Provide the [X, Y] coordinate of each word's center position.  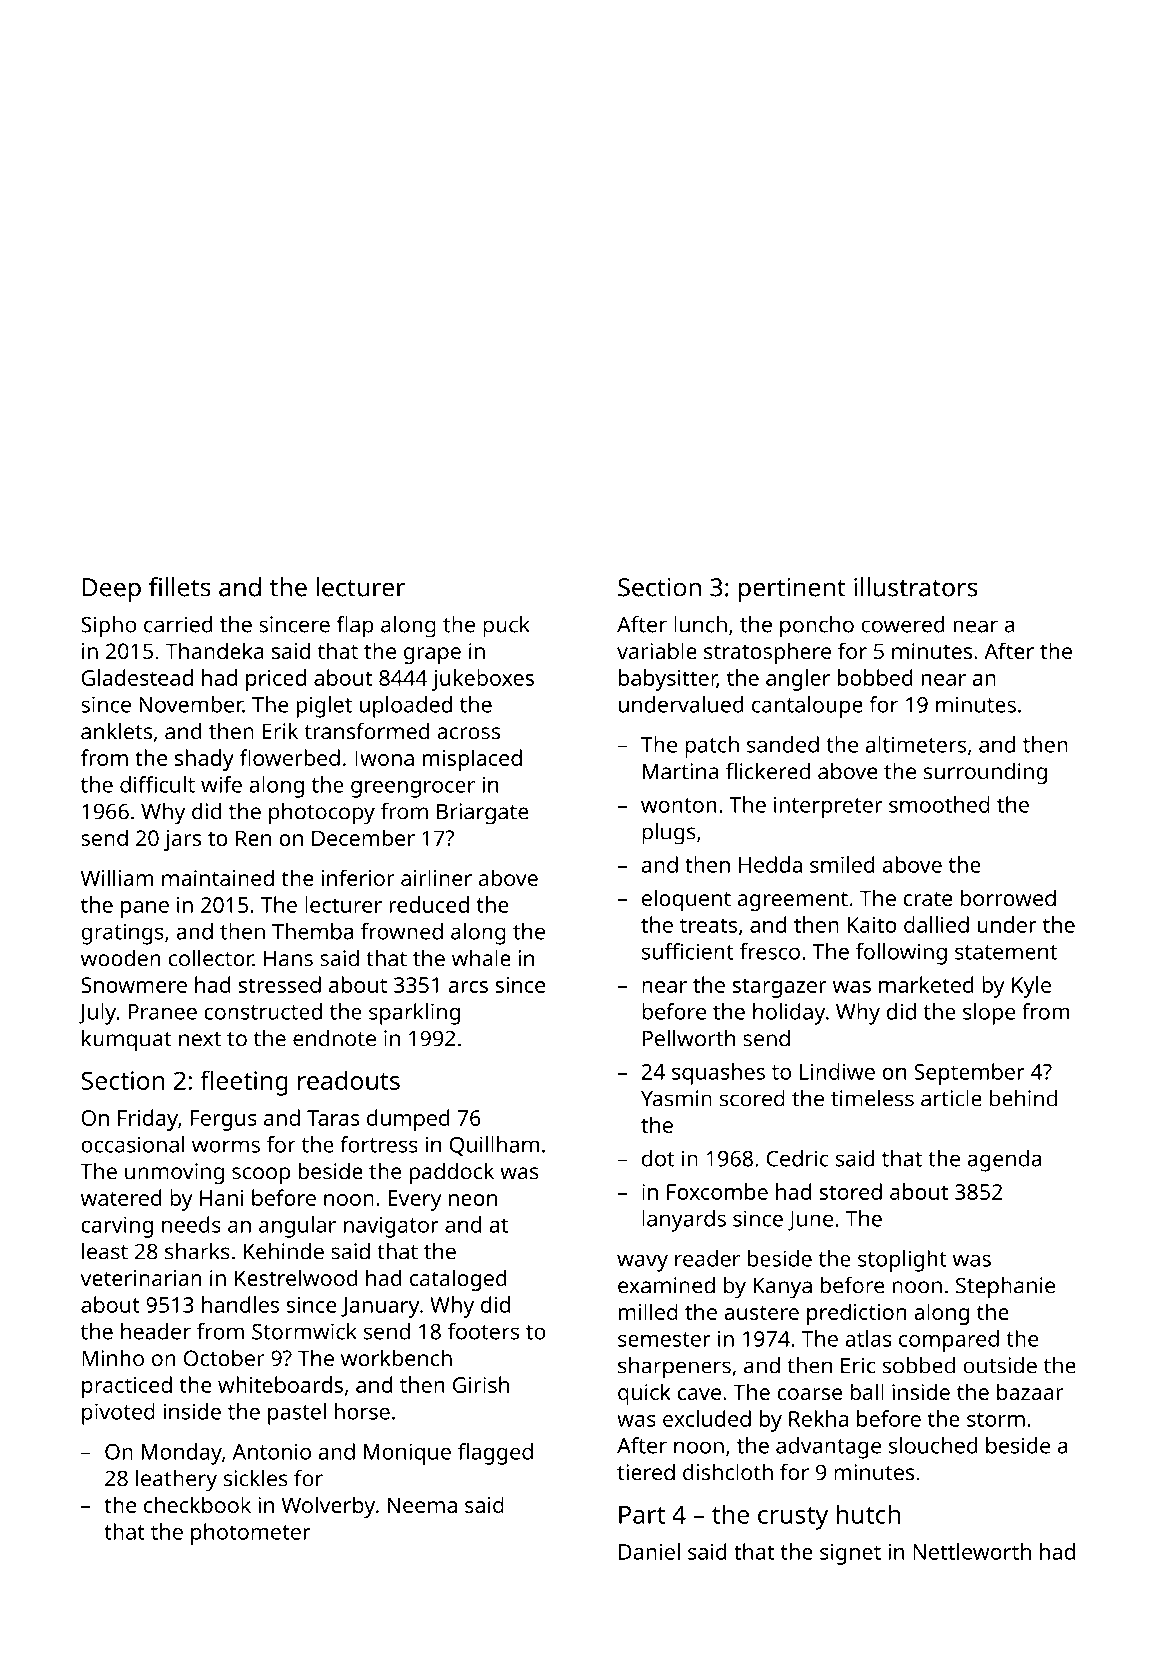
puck [506, 627]
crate [927, 899]
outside [1000, 1365]
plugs [669, 833]
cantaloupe [807, 707]
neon [473, 1200]
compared [949, 1341]
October [224, 1358]
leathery [176, 1480]
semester [664, 1339]
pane [145, 909]
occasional [133, 1144]
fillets [180, 587]
